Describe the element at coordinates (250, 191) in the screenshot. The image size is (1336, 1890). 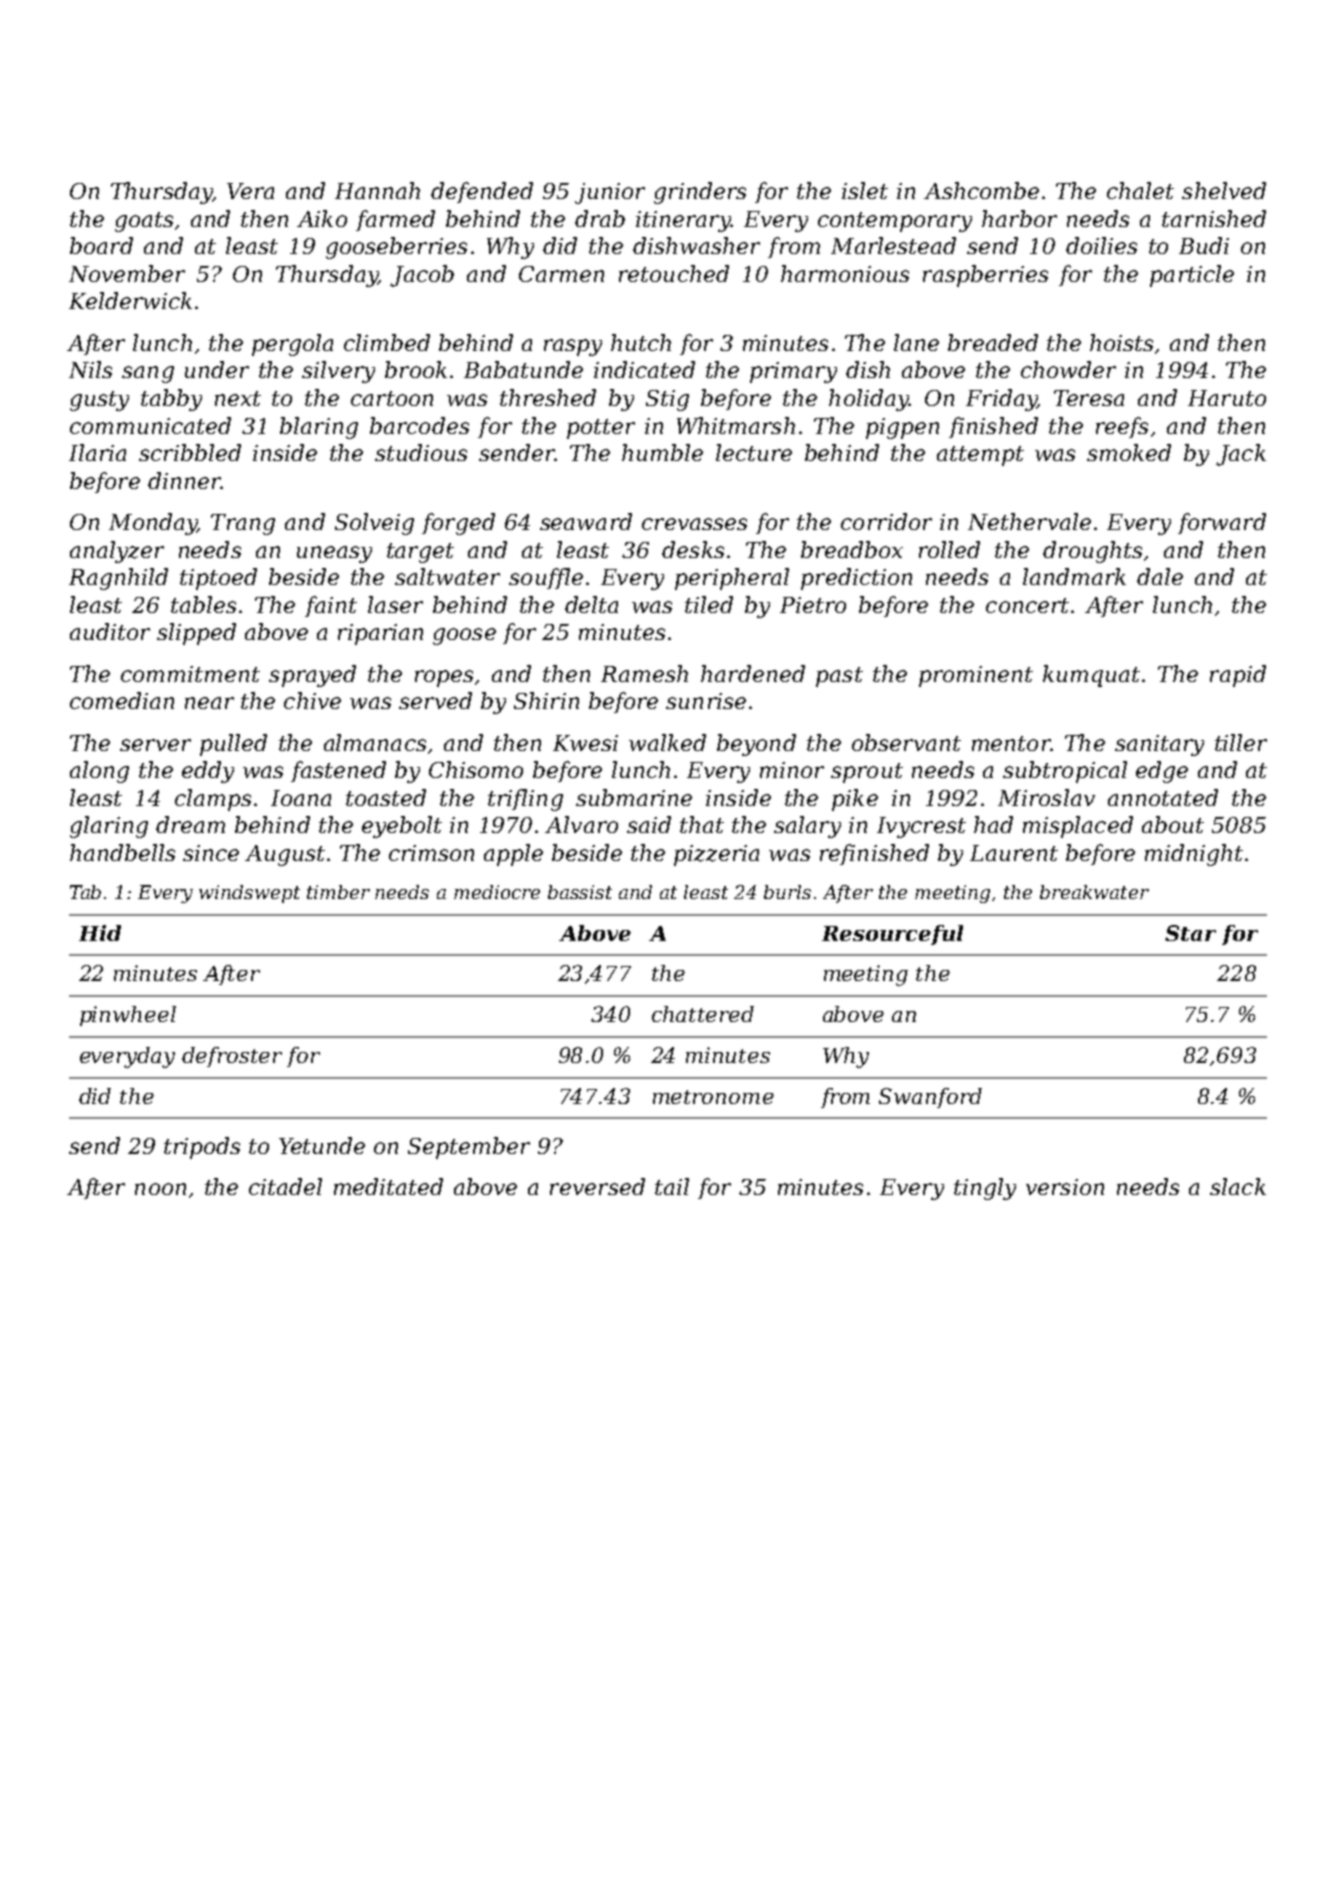
I see `Vera` at that location.
